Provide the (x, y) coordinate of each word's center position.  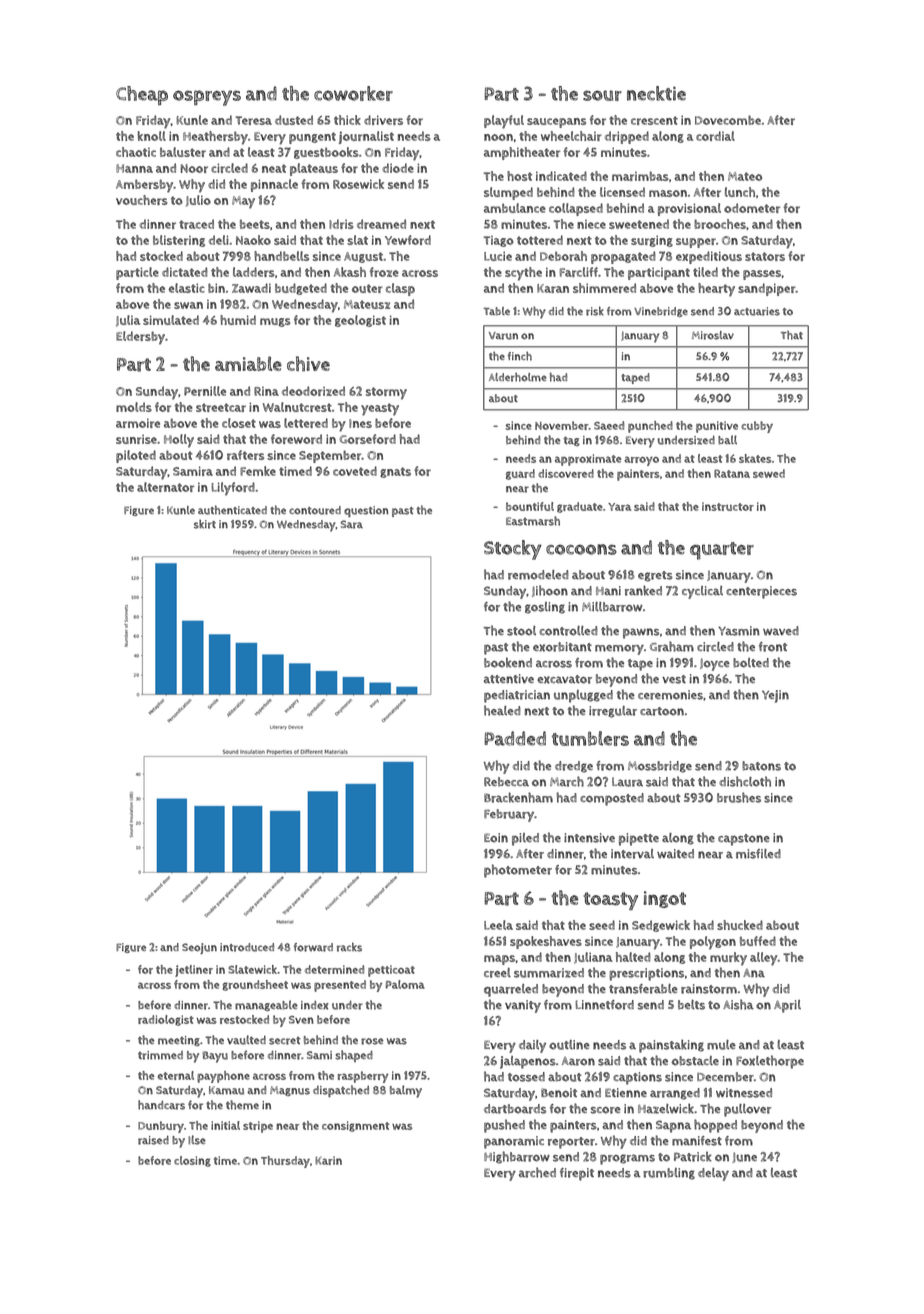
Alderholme (518, 377)
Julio (198, 201)
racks (349, 947)
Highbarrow (517, 1157)
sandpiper (767, 289)
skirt (205, 524)
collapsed (576, 209)
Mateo (745, 176)
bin (216, 288)
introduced (247, 947)
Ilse (197, 1140)
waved (781, 631)
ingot (664, 899)
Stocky (513, 550)
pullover (747, 1110)
